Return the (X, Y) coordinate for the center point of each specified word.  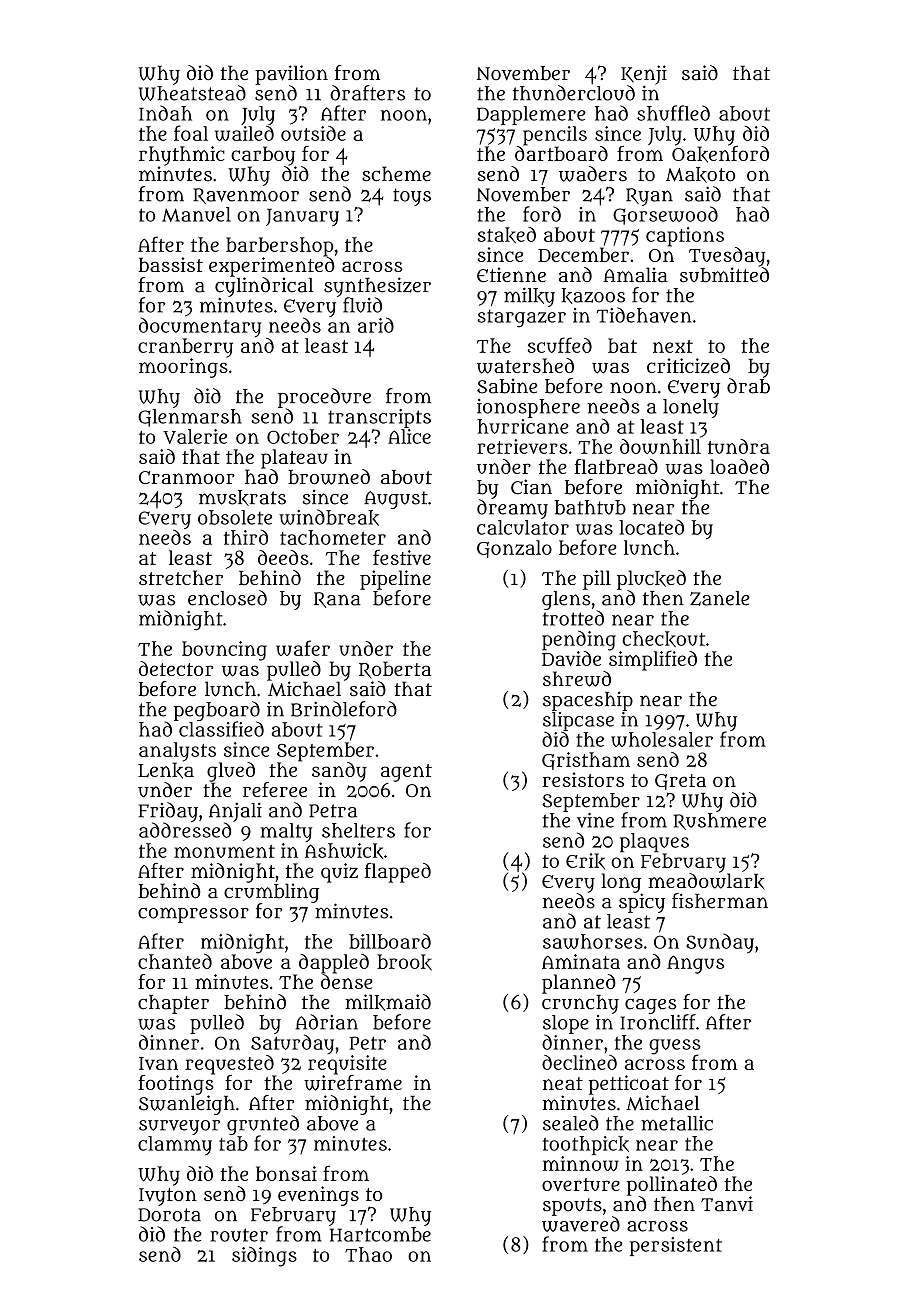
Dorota (169, 1215)
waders (593, 174)
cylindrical (264, 287)
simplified (653, 661)
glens (566, 600)
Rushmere (720, 821)
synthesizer (377, 287)
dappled (334, 964)
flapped (398, 873)
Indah (165, 113)
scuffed (560, 345)
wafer (303, 648)
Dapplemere (531, 115)
